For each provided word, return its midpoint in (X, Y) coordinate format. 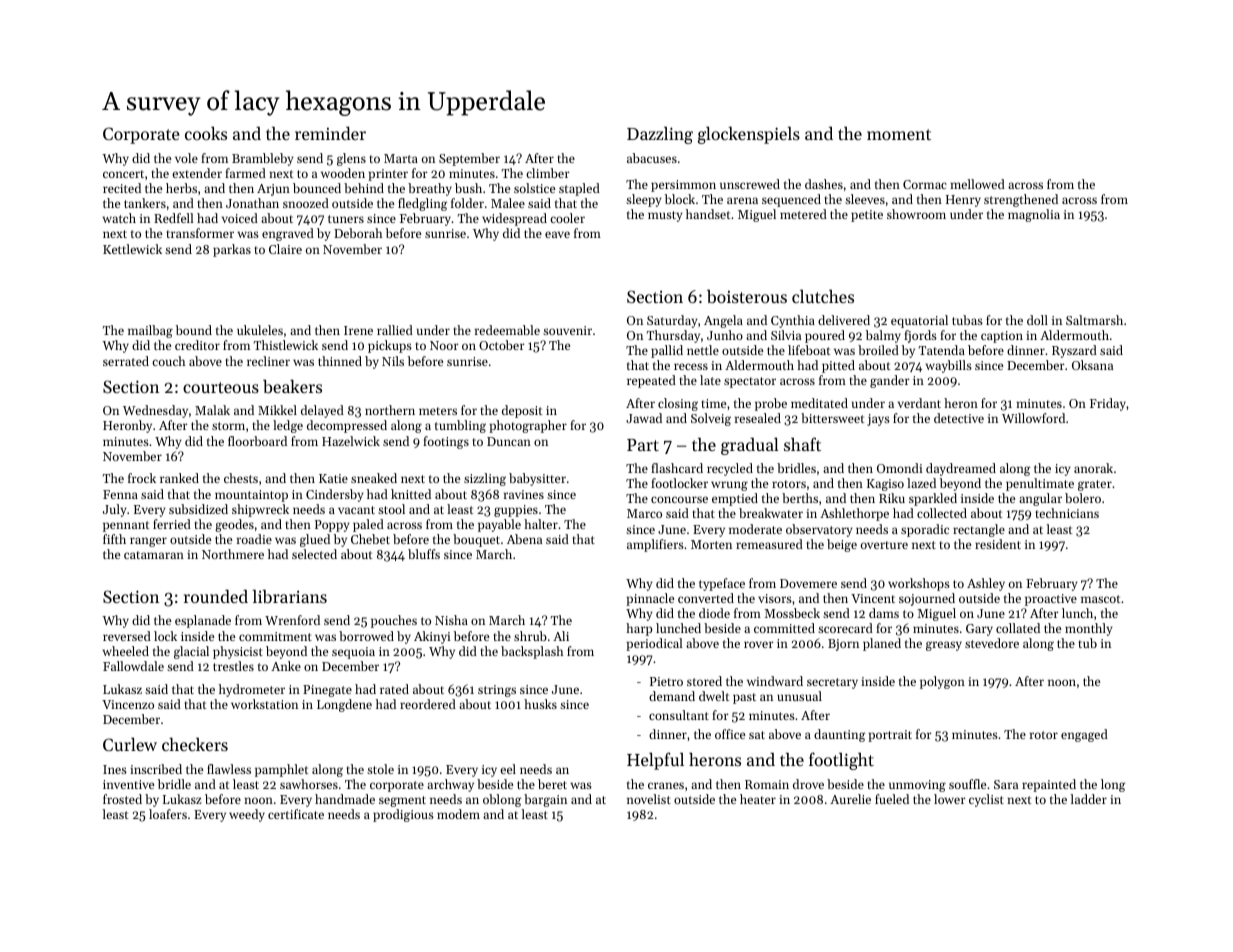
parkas (232, 250)
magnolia (1034, 215)
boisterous (747, 296)
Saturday (672, 321)
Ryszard (1074, 351)
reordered (428, 704)
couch (168, 361)
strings (497, 691)
